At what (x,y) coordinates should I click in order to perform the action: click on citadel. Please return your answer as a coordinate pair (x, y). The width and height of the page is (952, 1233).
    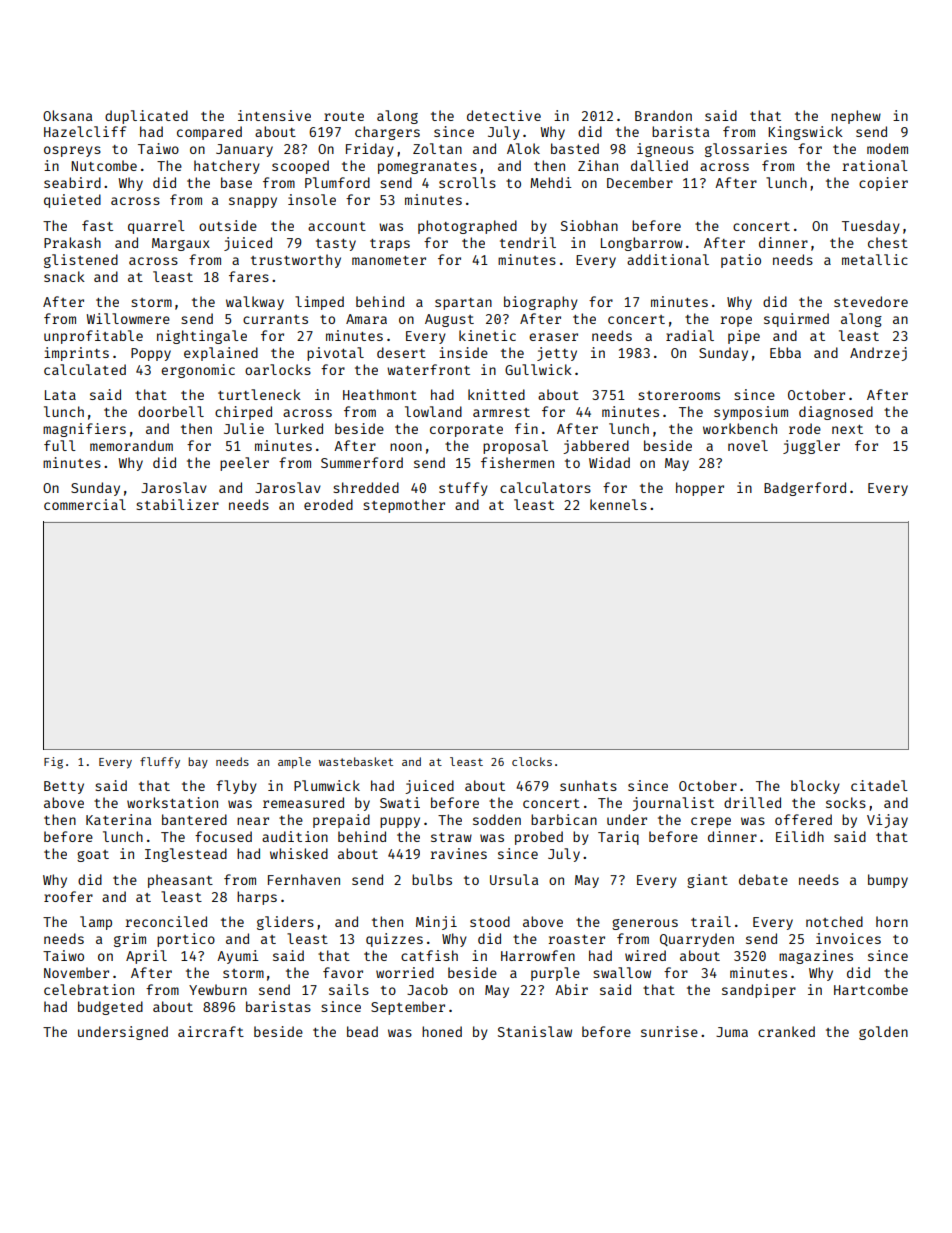
    Looking at the image, I should click on (879, 785).
